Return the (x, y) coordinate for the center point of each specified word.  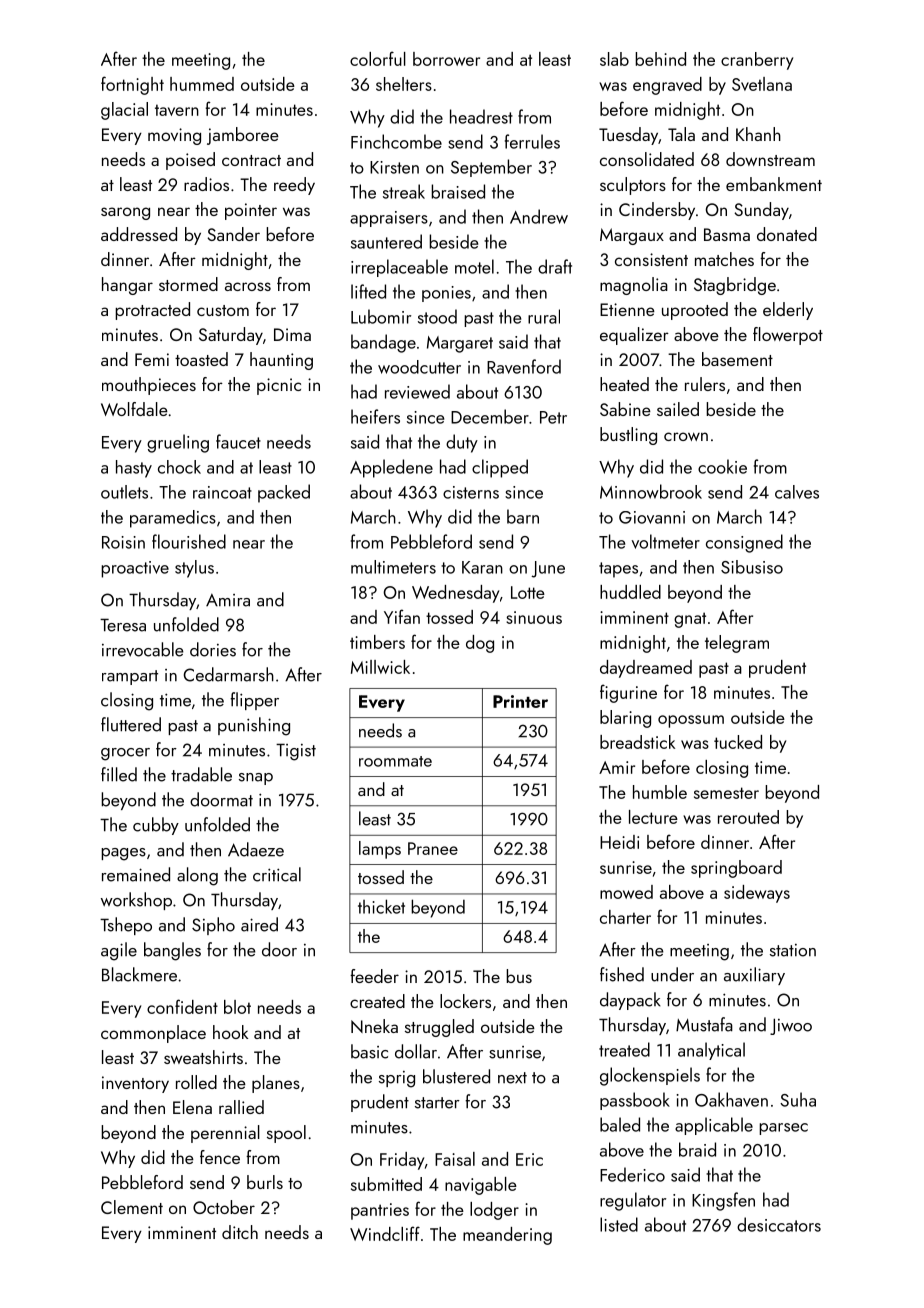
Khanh (758, 134)
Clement (132, 1207)
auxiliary (754, 976)
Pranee (433, 848)
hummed (202, 84)
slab (614, 59)
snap (256, 779)
